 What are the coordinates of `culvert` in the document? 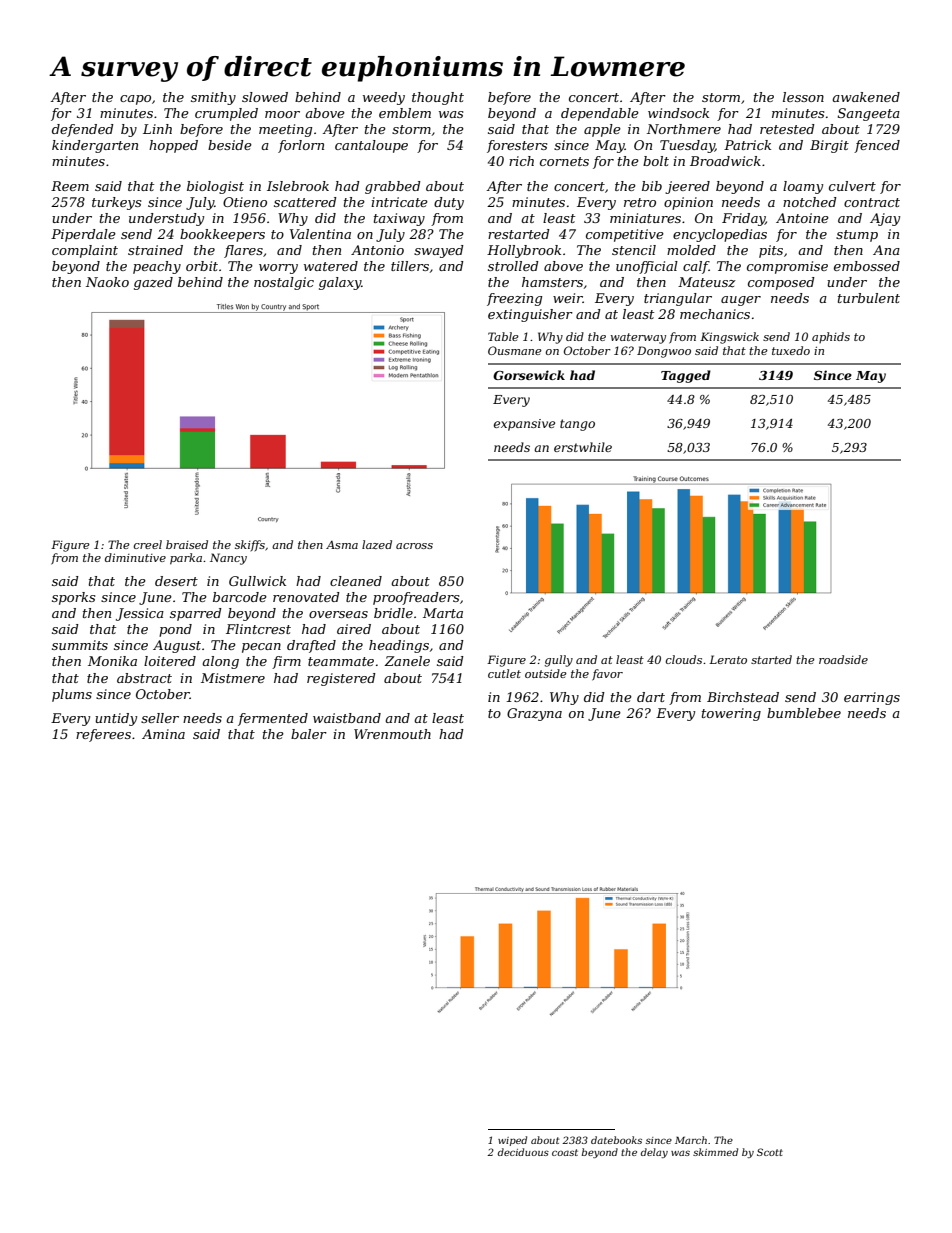 It's located at (852, 186).
